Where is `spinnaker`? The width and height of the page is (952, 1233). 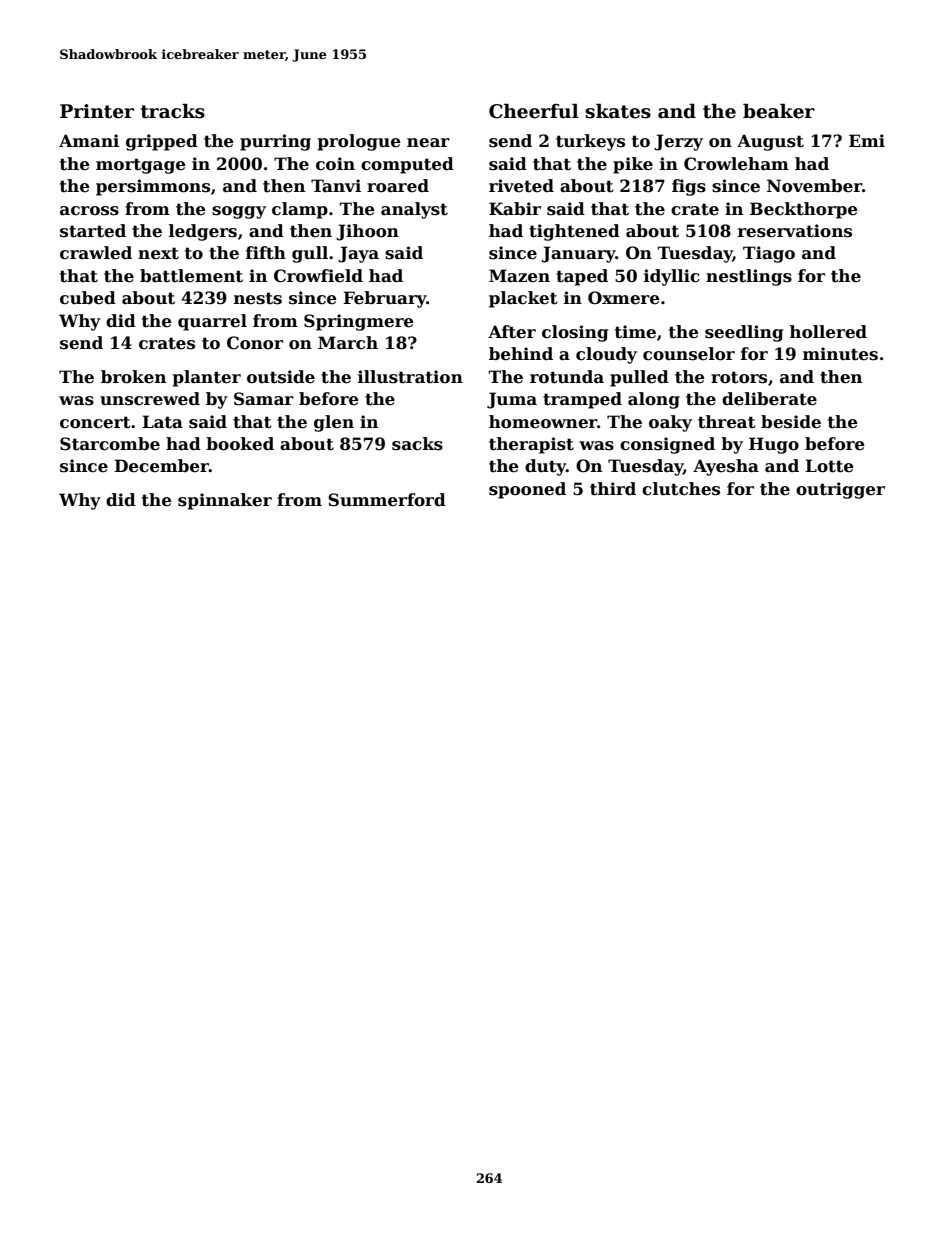 spinnaker is located at coordinates (225, 501).
